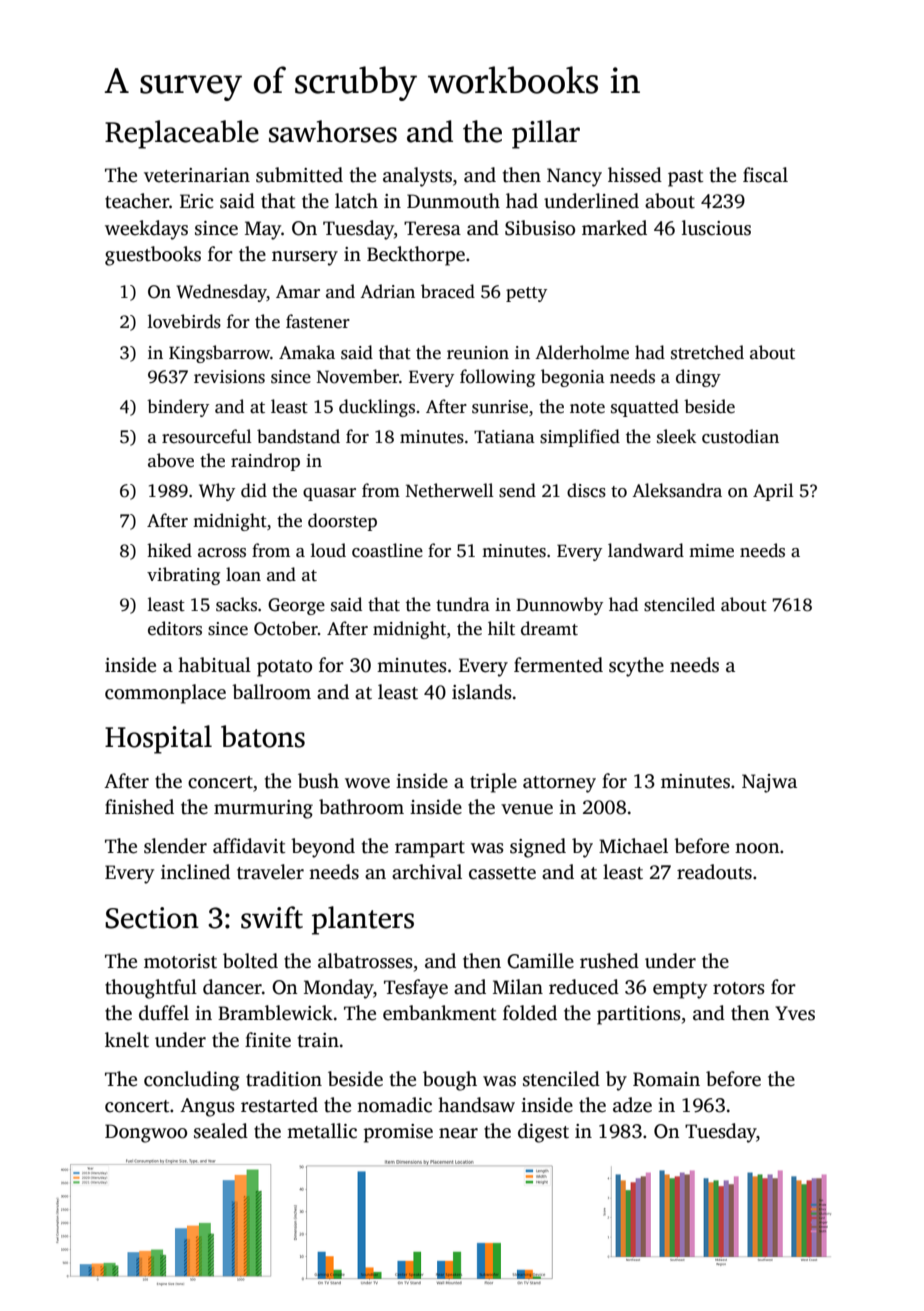 The image size is (924, 1311). Describe the element at coordinates (450, 490) in the document. I see `Netherwell` at that location.
